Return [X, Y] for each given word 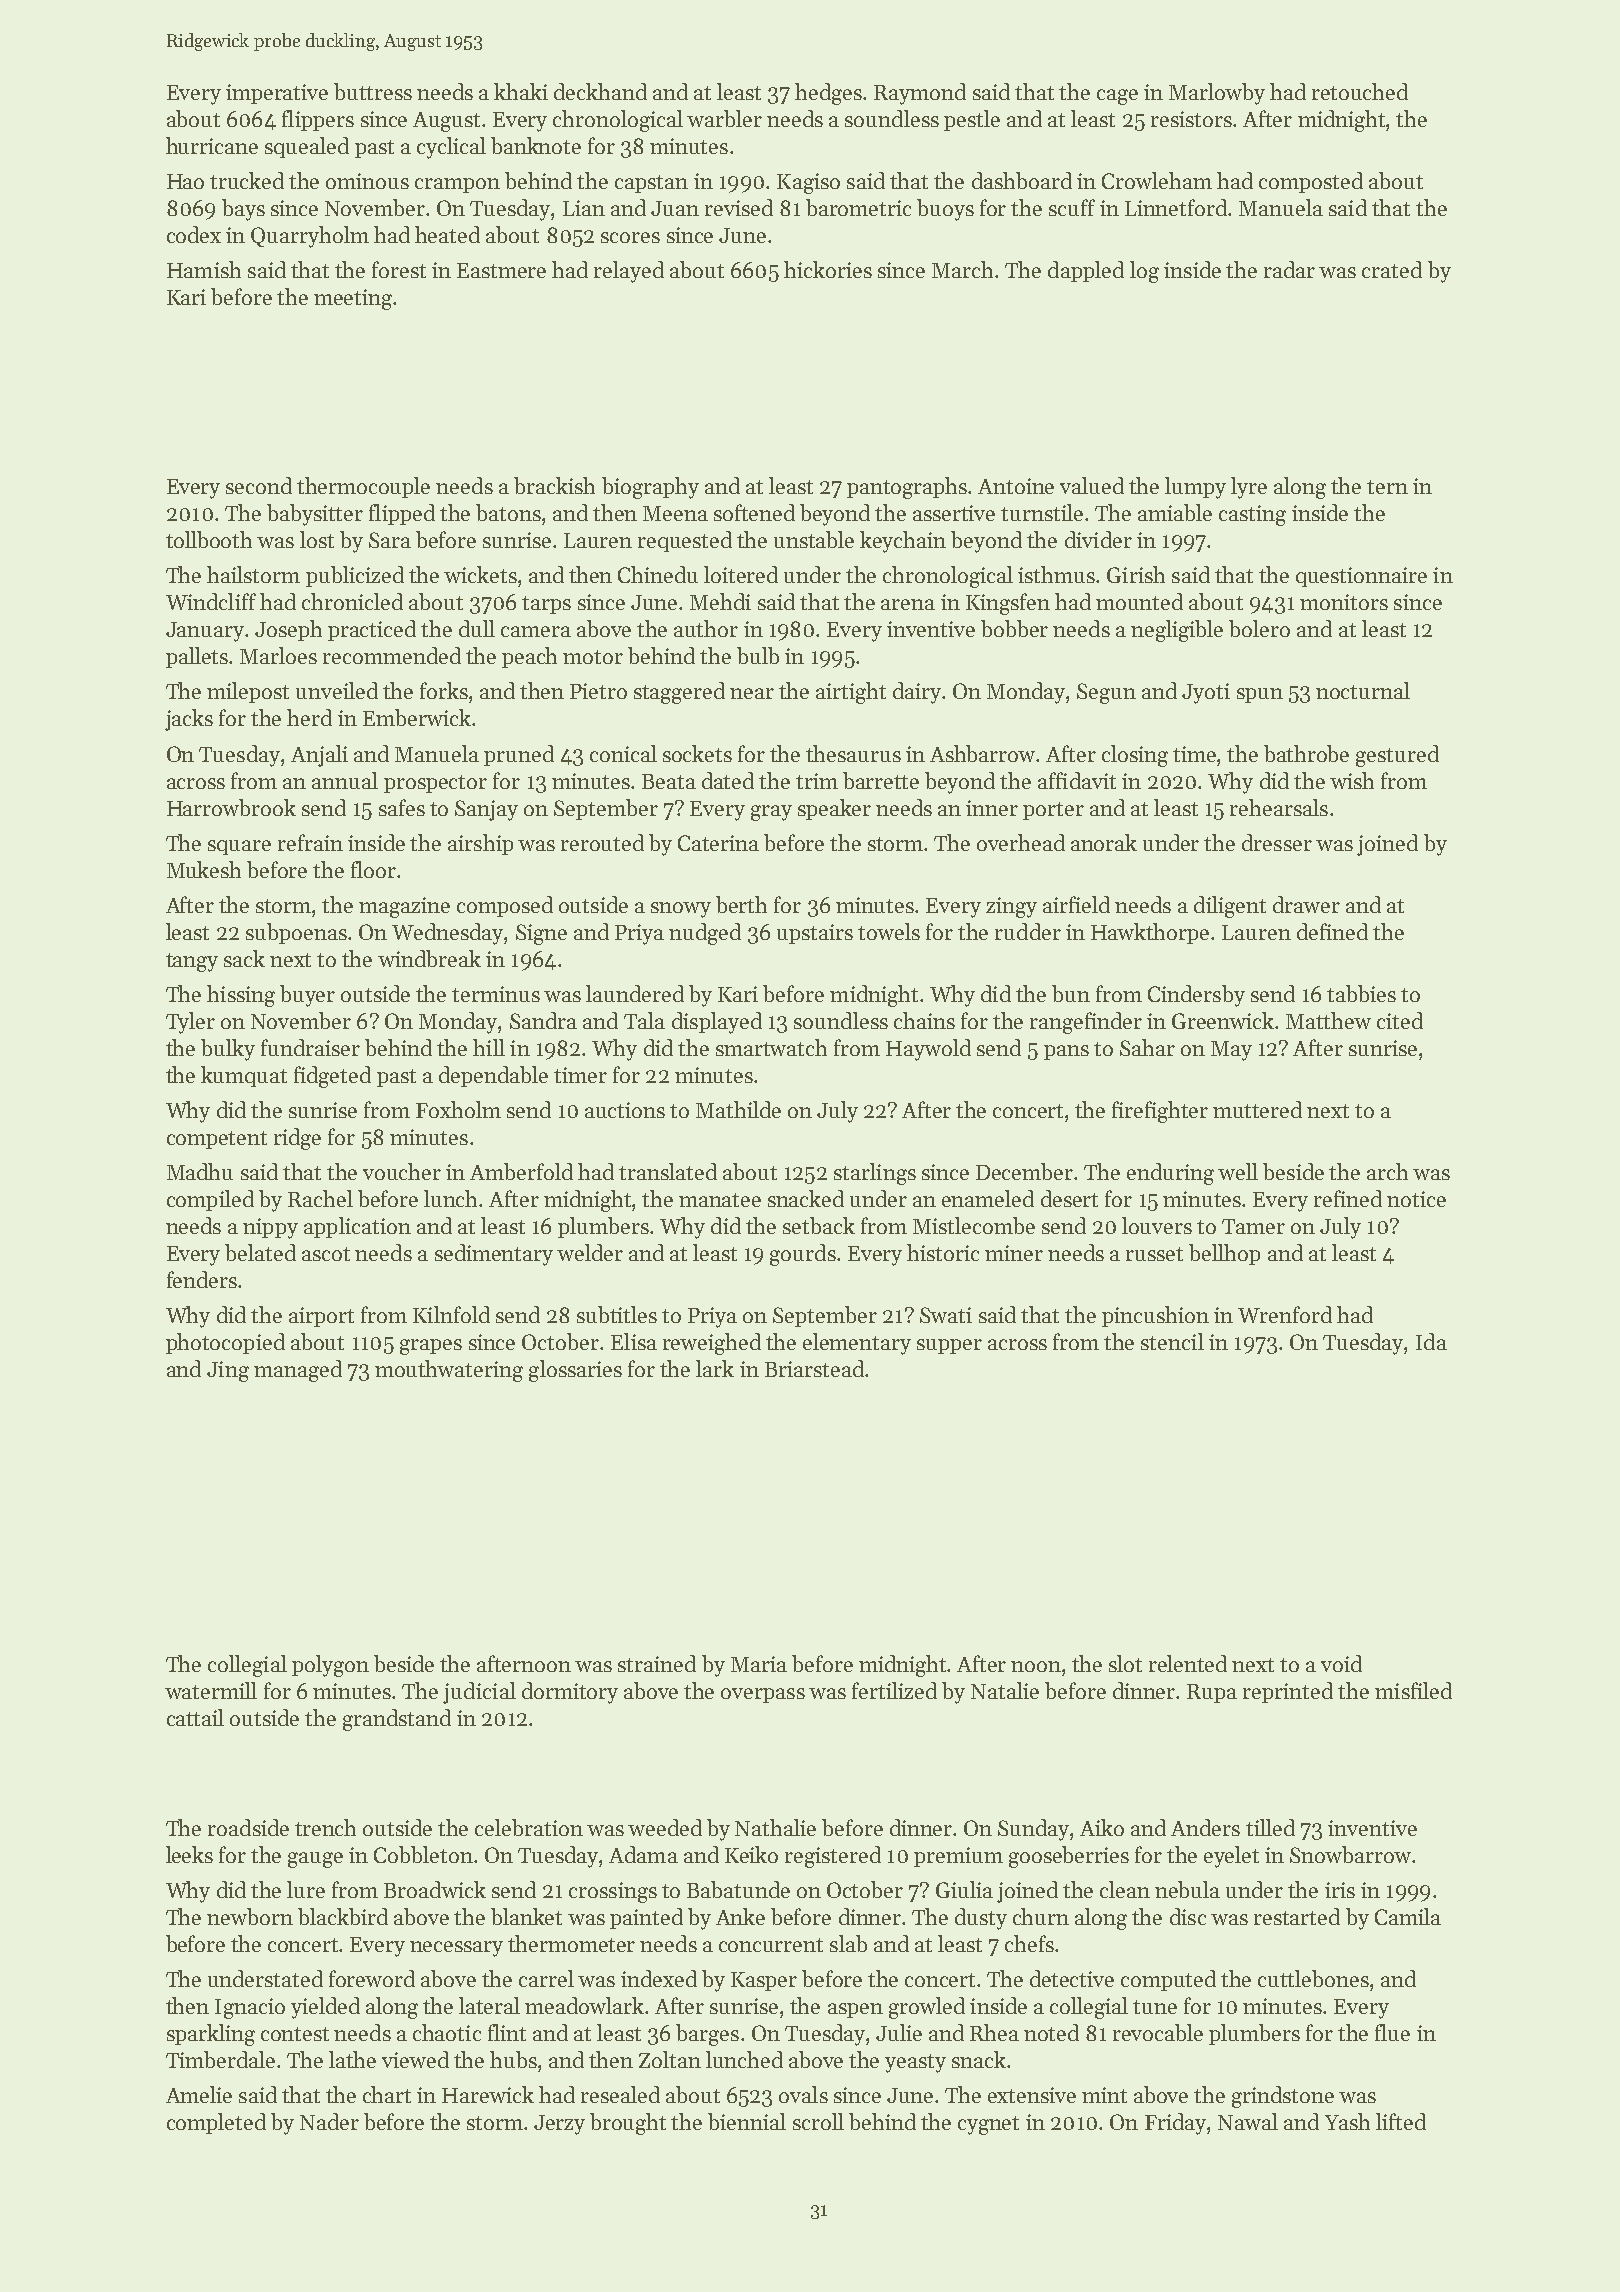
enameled [988, 1198]
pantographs [908, 488]
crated [1392, 269]
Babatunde [738, 1889]
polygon [330, 1666]
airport [321, 1317]
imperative [277, 94]
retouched [1360, 91]
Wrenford [1285, 1314]
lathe [352, 2059]
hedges [828, 94]
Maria [759, 1664]
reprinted [1288, 1692]
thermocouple [363, 487]
